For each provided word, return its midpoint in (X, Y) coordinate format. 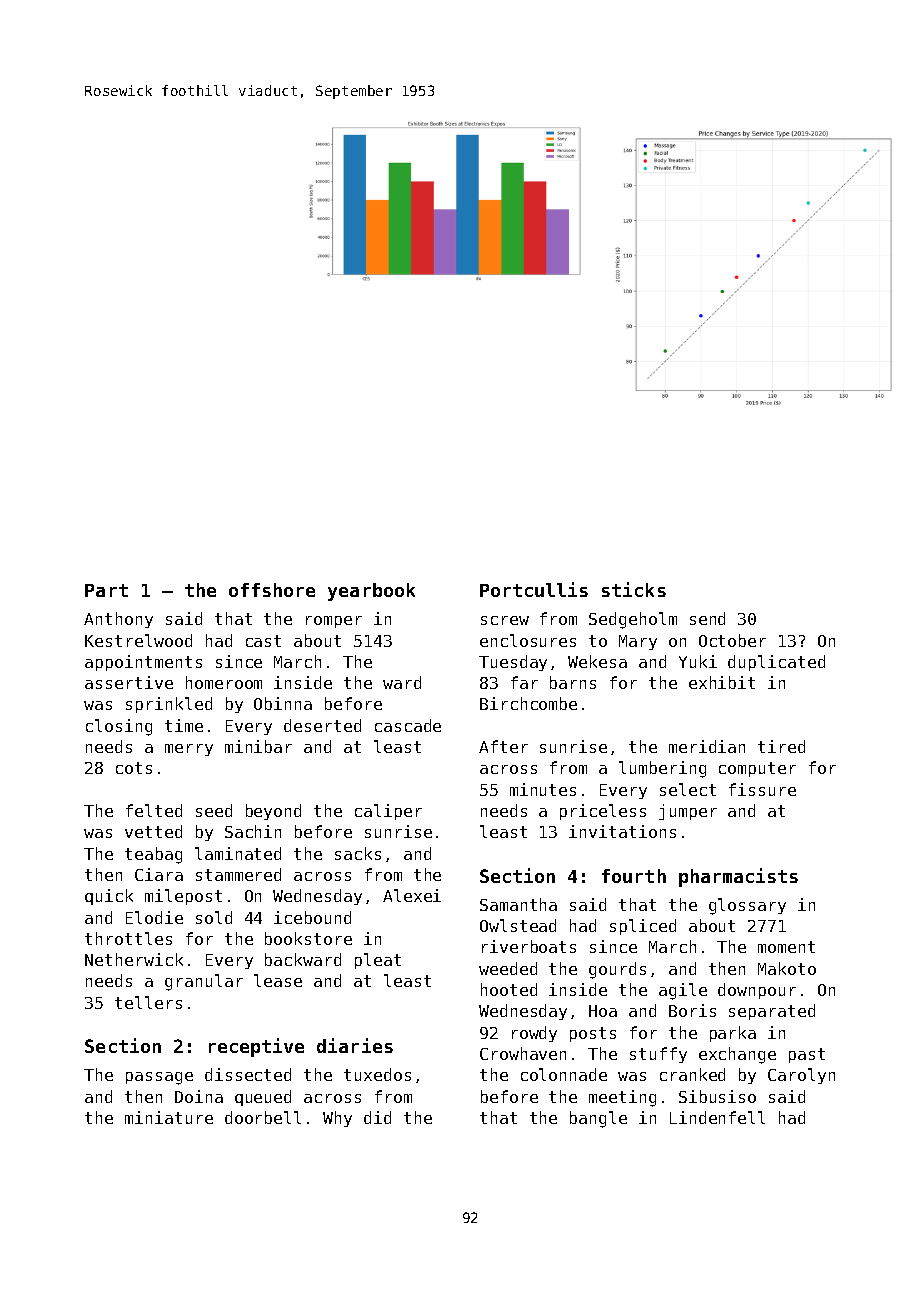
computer (757, 769)
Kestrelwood (138, 640)
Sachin (253, 831)
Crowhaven (523, 1053)
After (503, 746)
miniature (169, 1117)
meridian (707, 746)
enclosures (528, 640)
